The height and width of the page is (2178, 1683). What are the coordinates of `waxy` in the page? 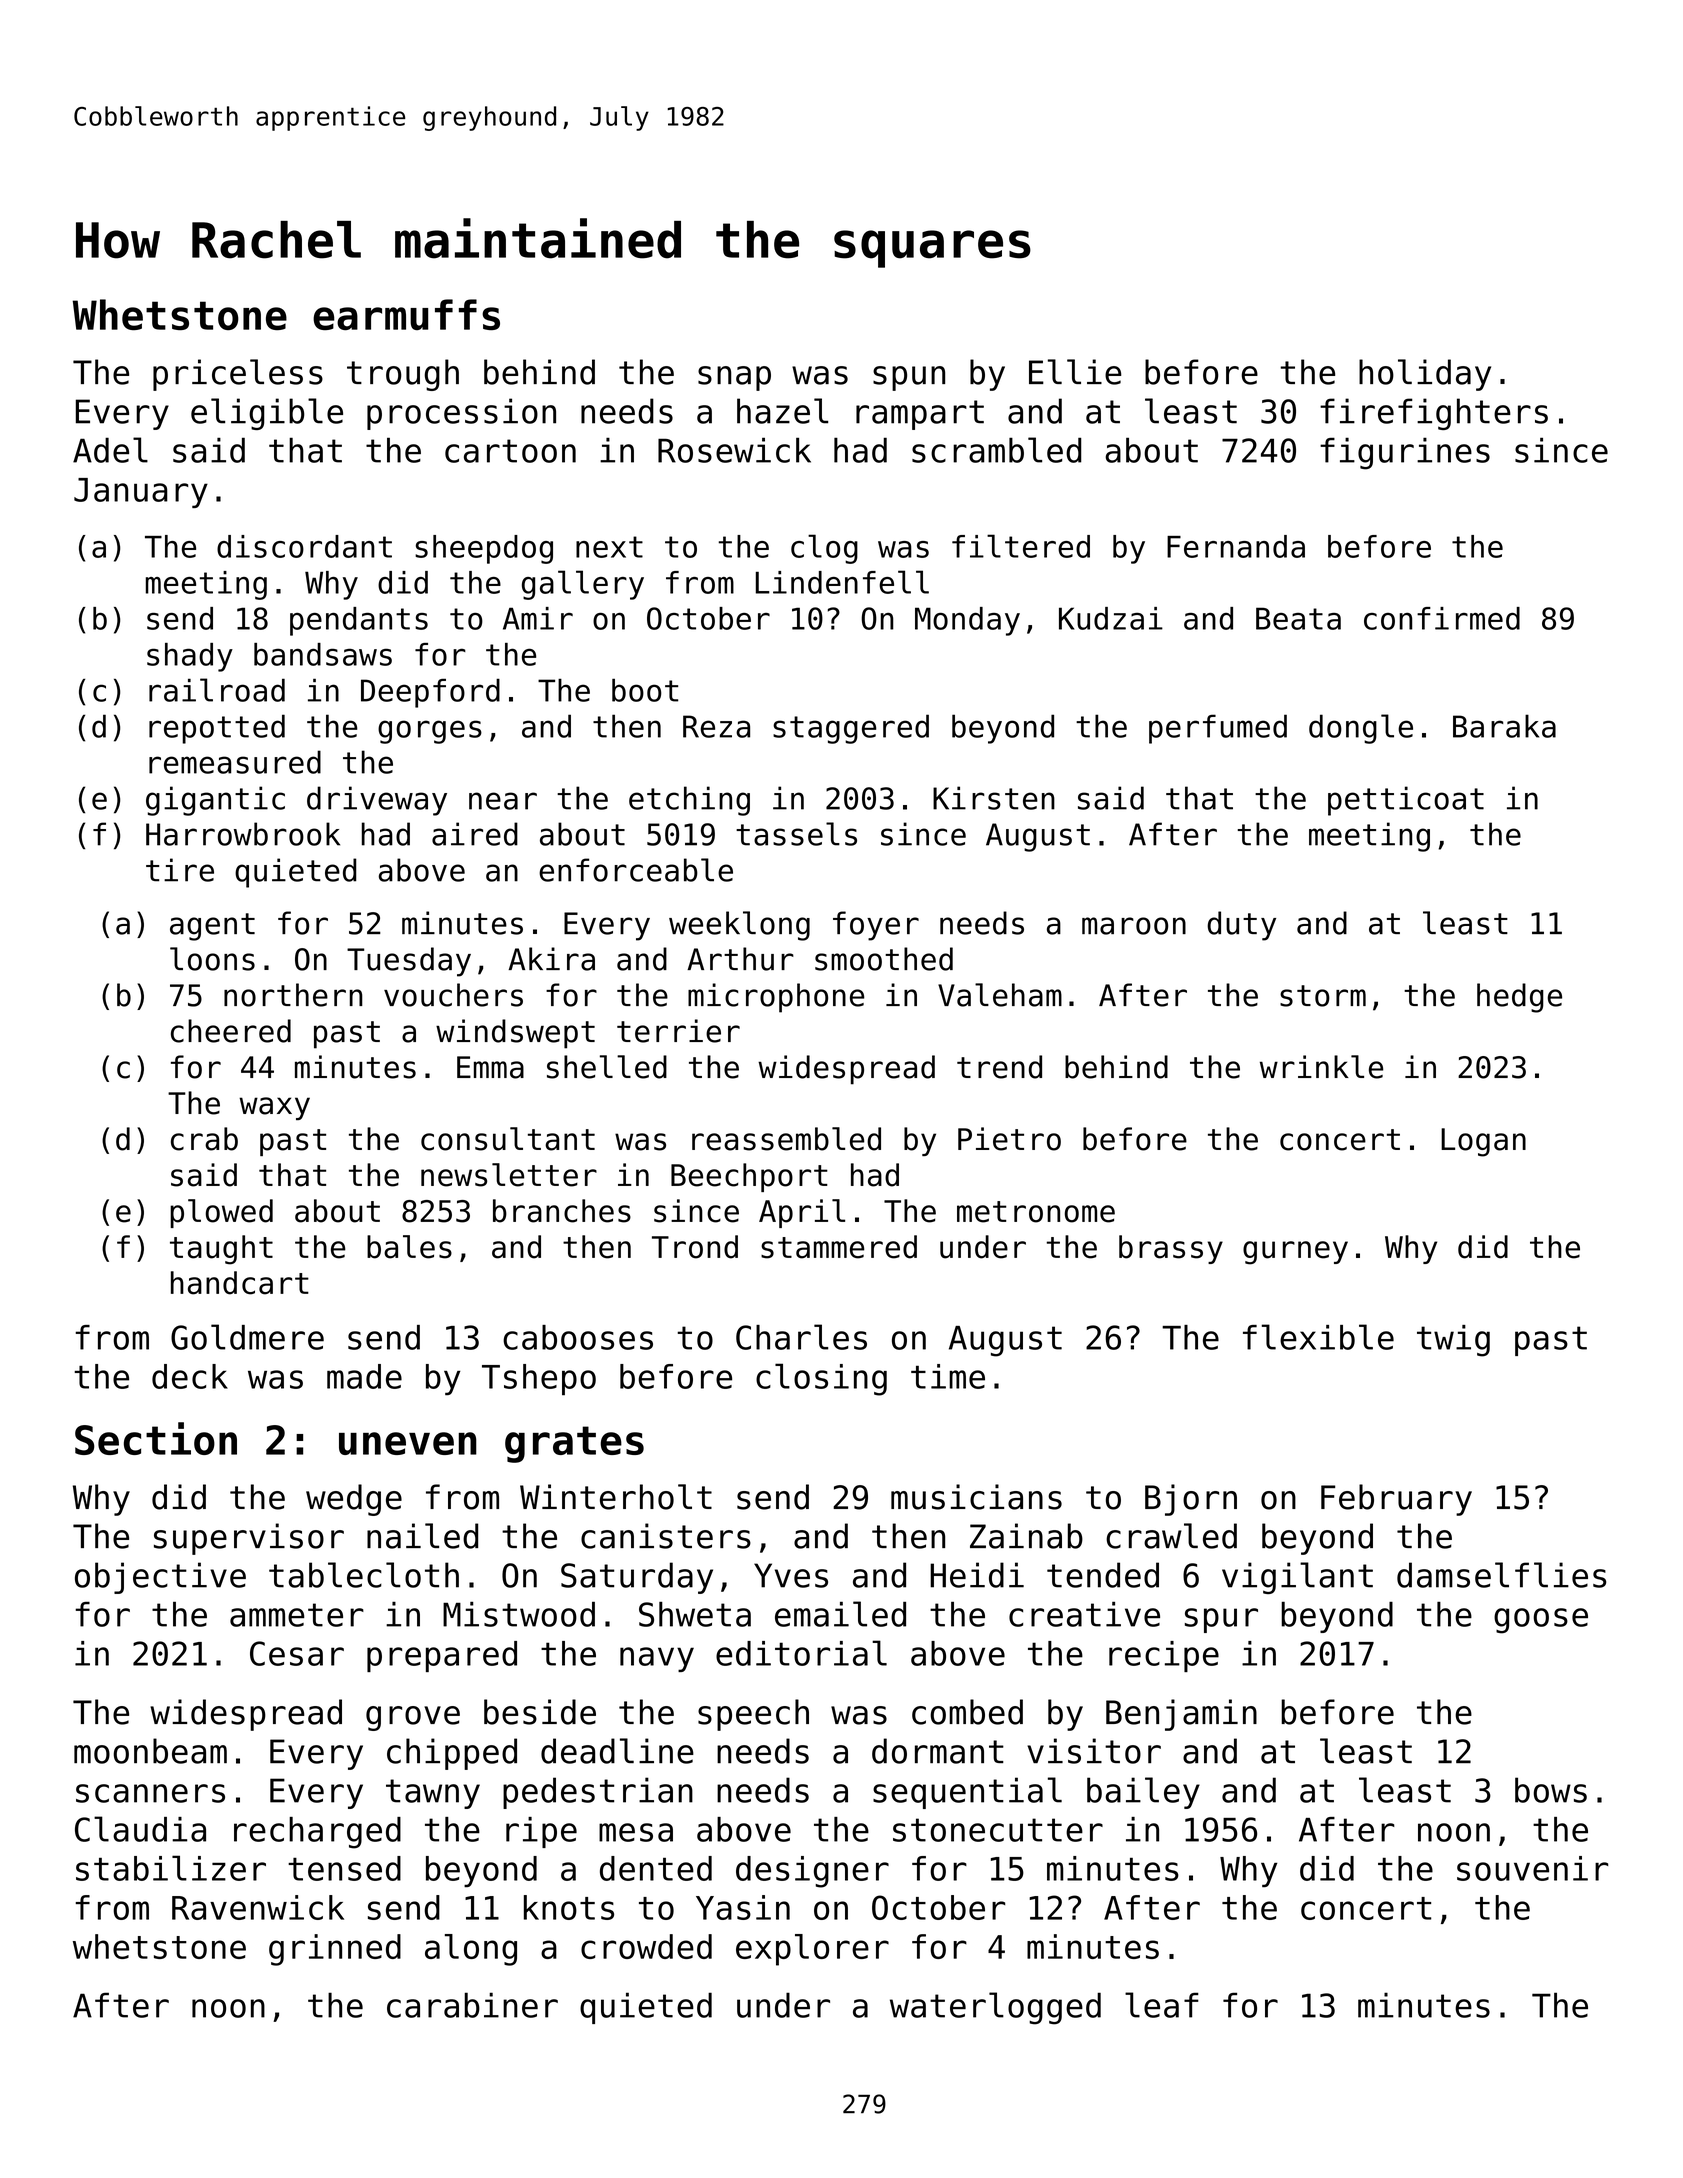 It's located at (274, 1108).
